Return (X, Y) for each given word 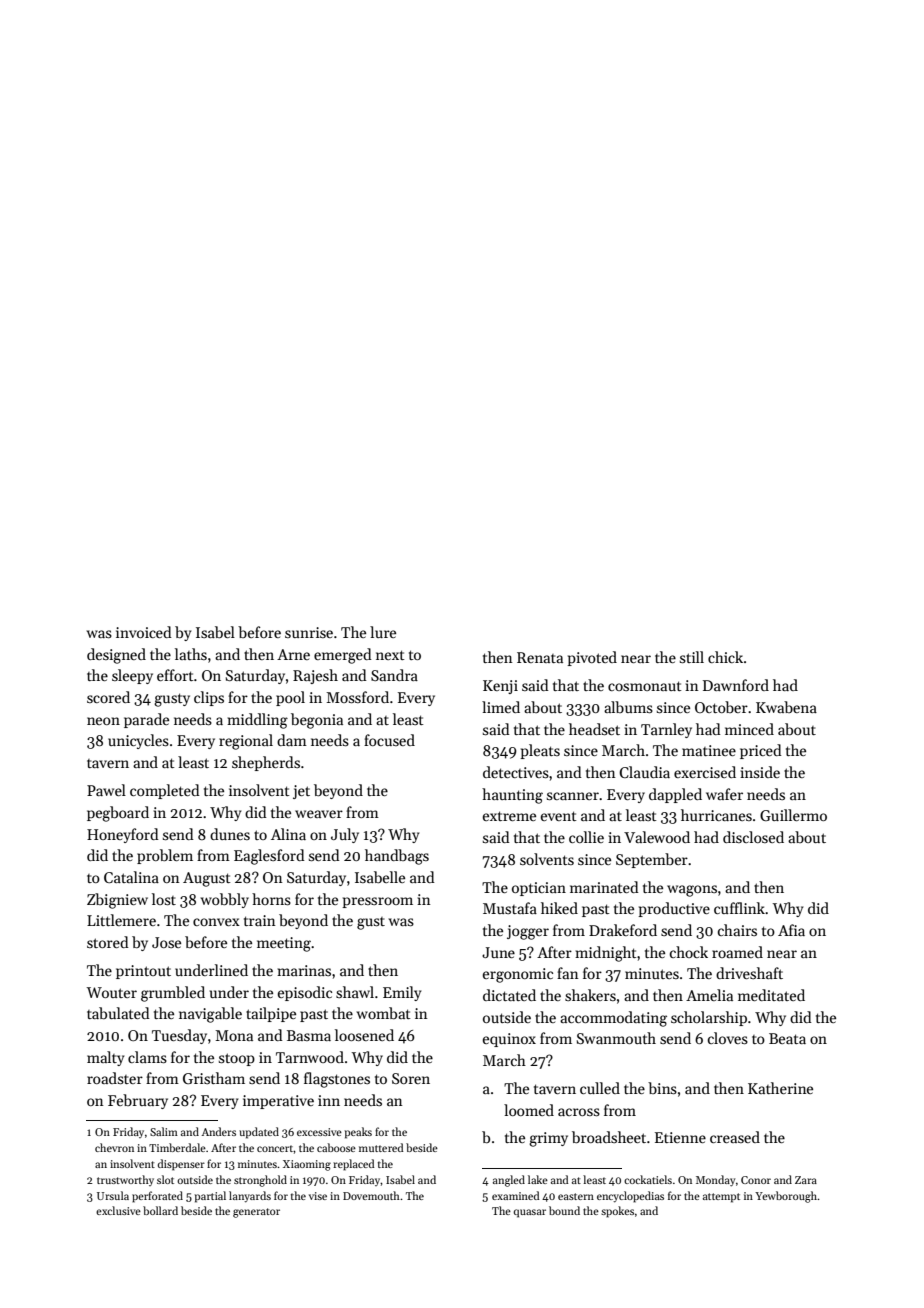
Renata (540, 657)
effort (175, 675)
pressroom (377, 902)
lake (538, 1179)
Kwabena (786, 707)
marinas (304, 970)
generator (256, 1213)
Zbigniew (117, 901)
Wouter (112, 992)
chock (689, 952)
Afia (791, 930)
